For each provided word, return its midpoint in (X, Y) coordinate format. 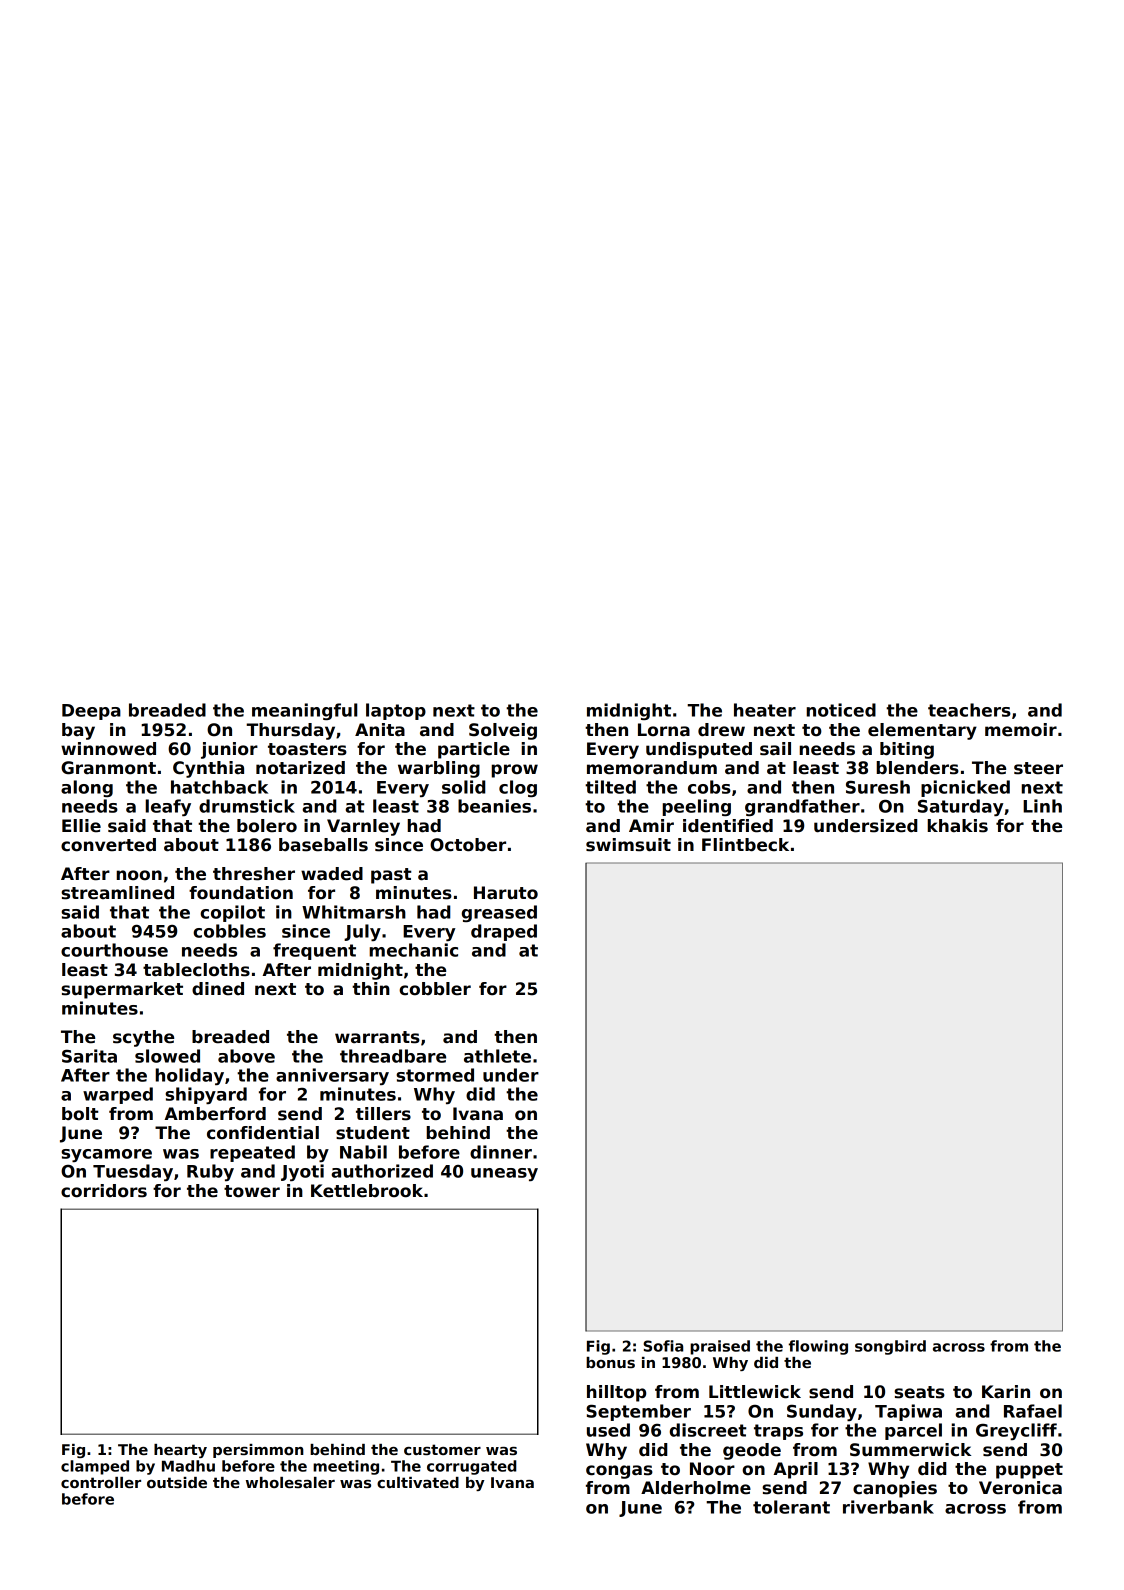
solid (464, 787)
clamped (95, 1467)
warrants (377, 1037)
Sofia (663, 1346)
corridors (104, 1191)
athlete (497, 1056)
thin (371, 988)
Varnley (363, 827)
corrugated (472, 1467)
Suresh (878, 787)
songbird (890, 1347)
